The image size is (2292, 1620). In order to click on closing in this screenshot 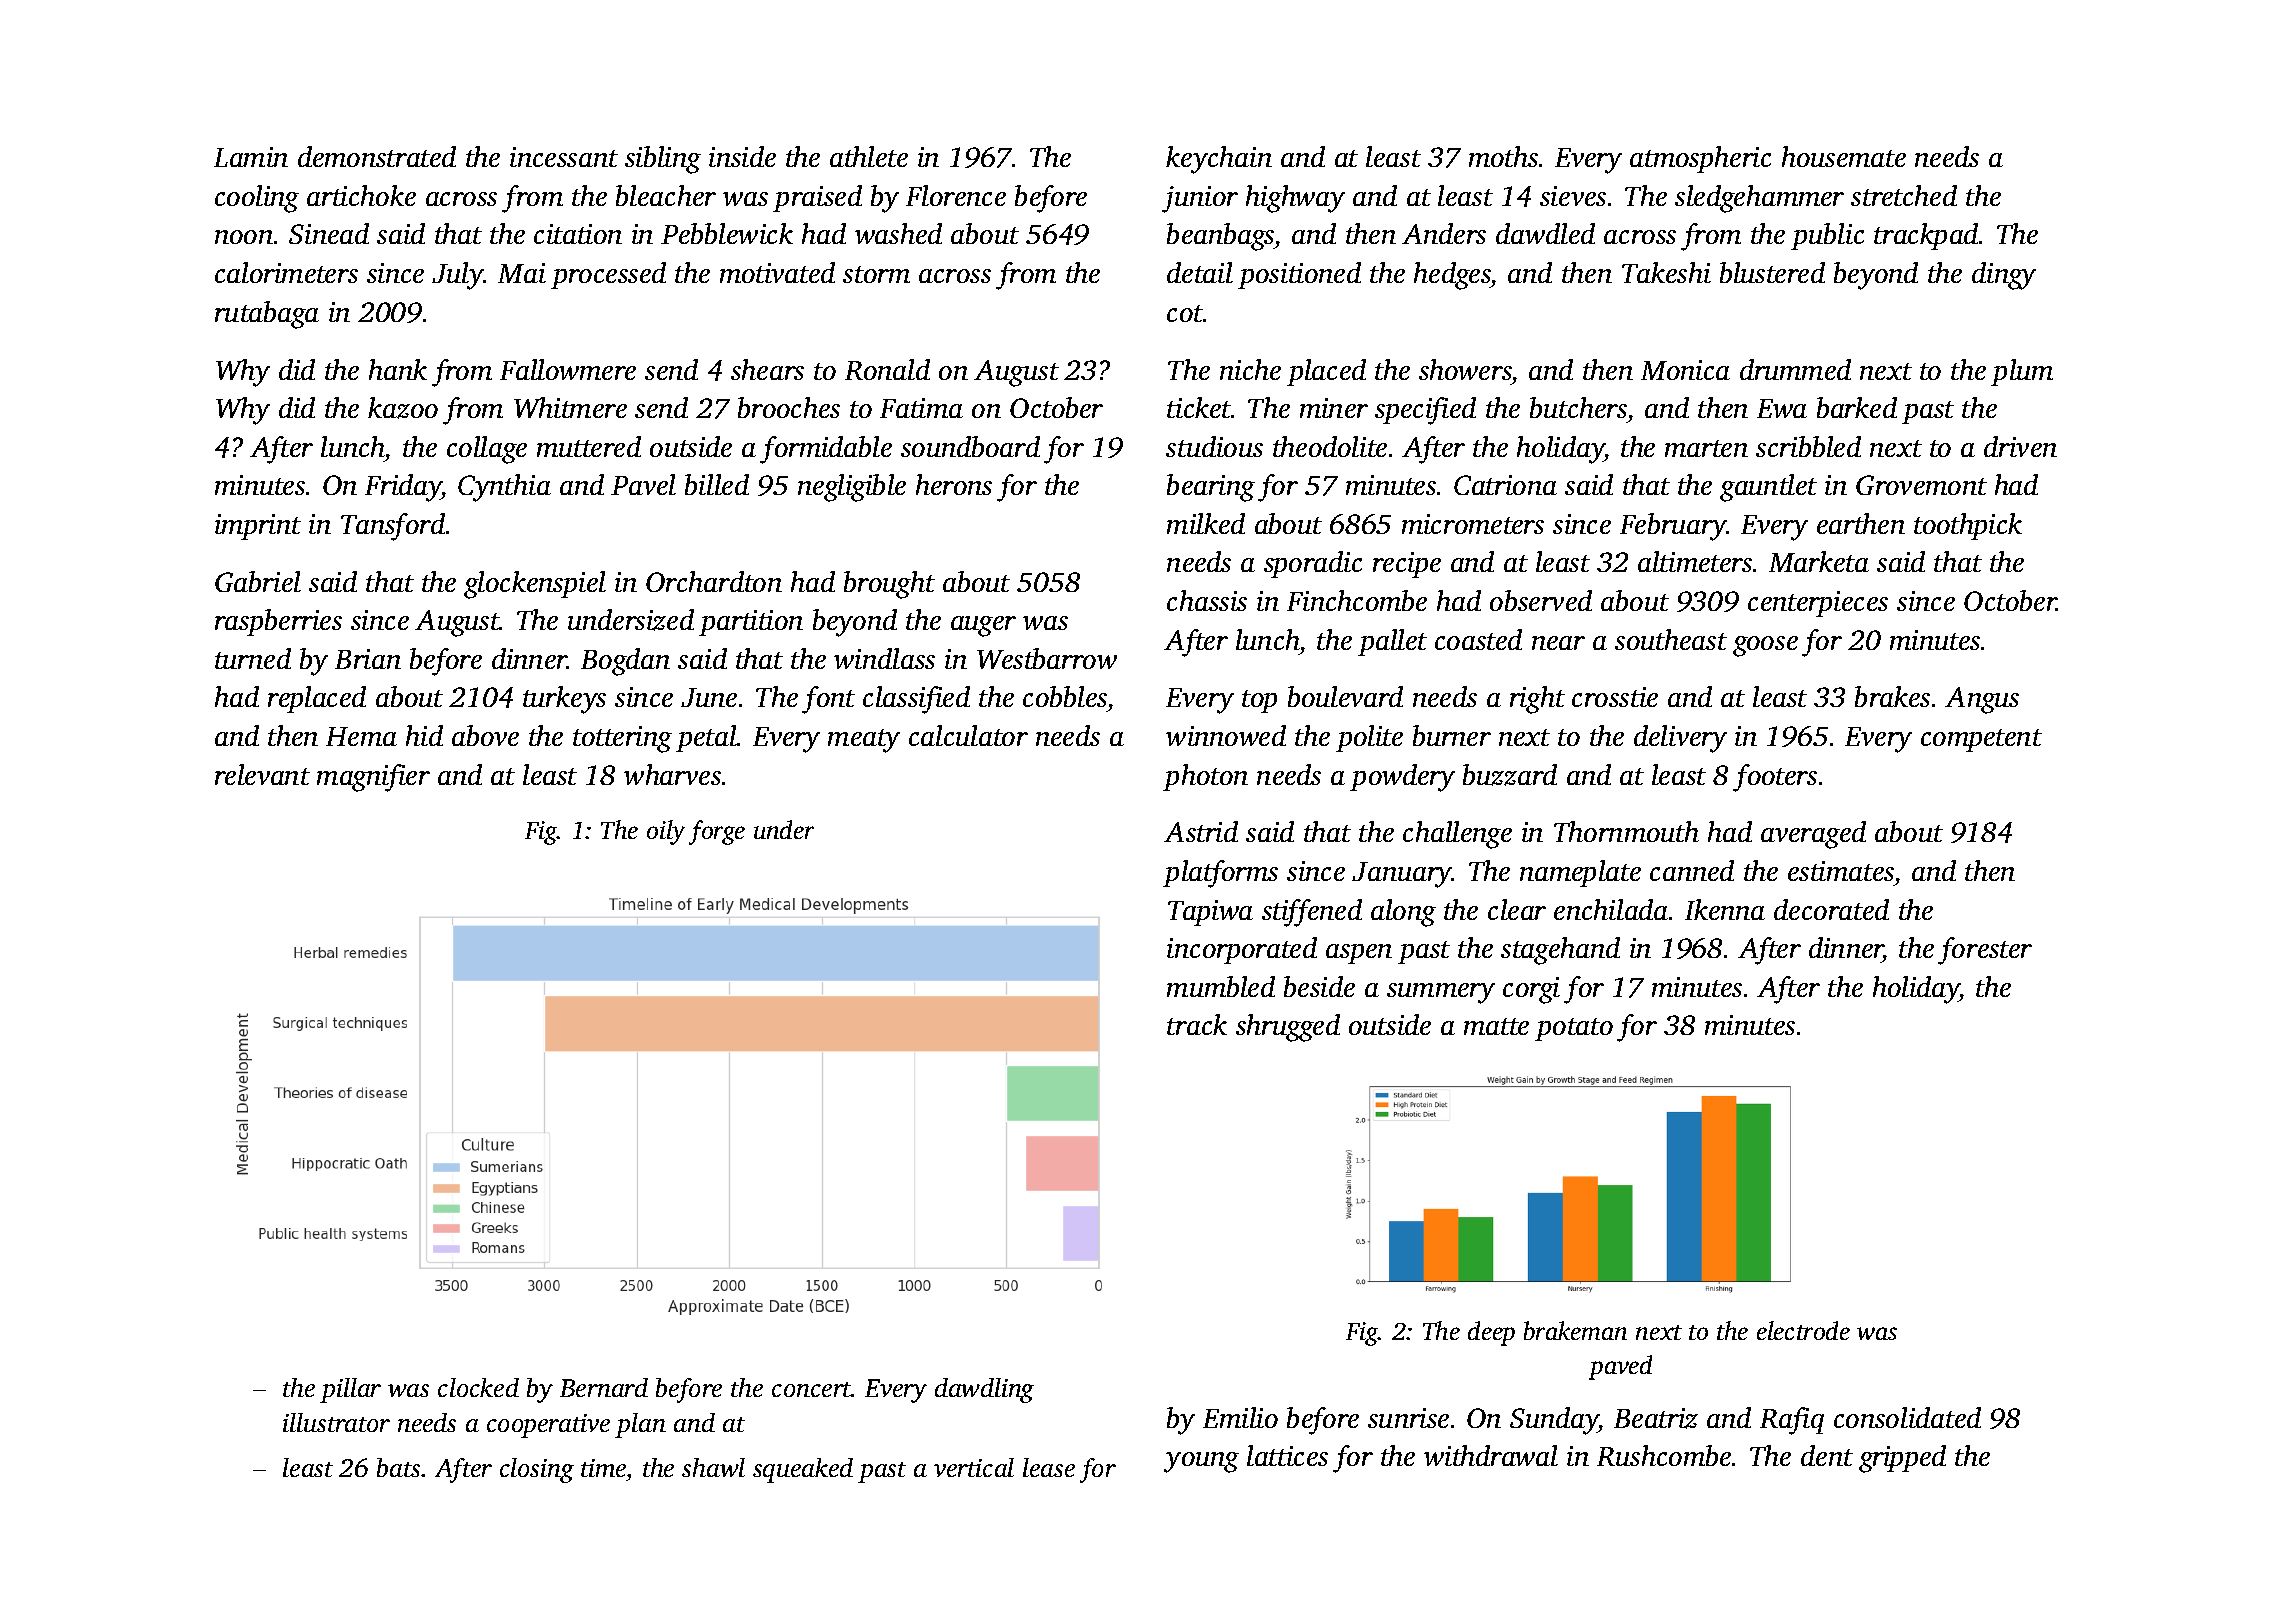, I will do `click(537, 1470)`.
